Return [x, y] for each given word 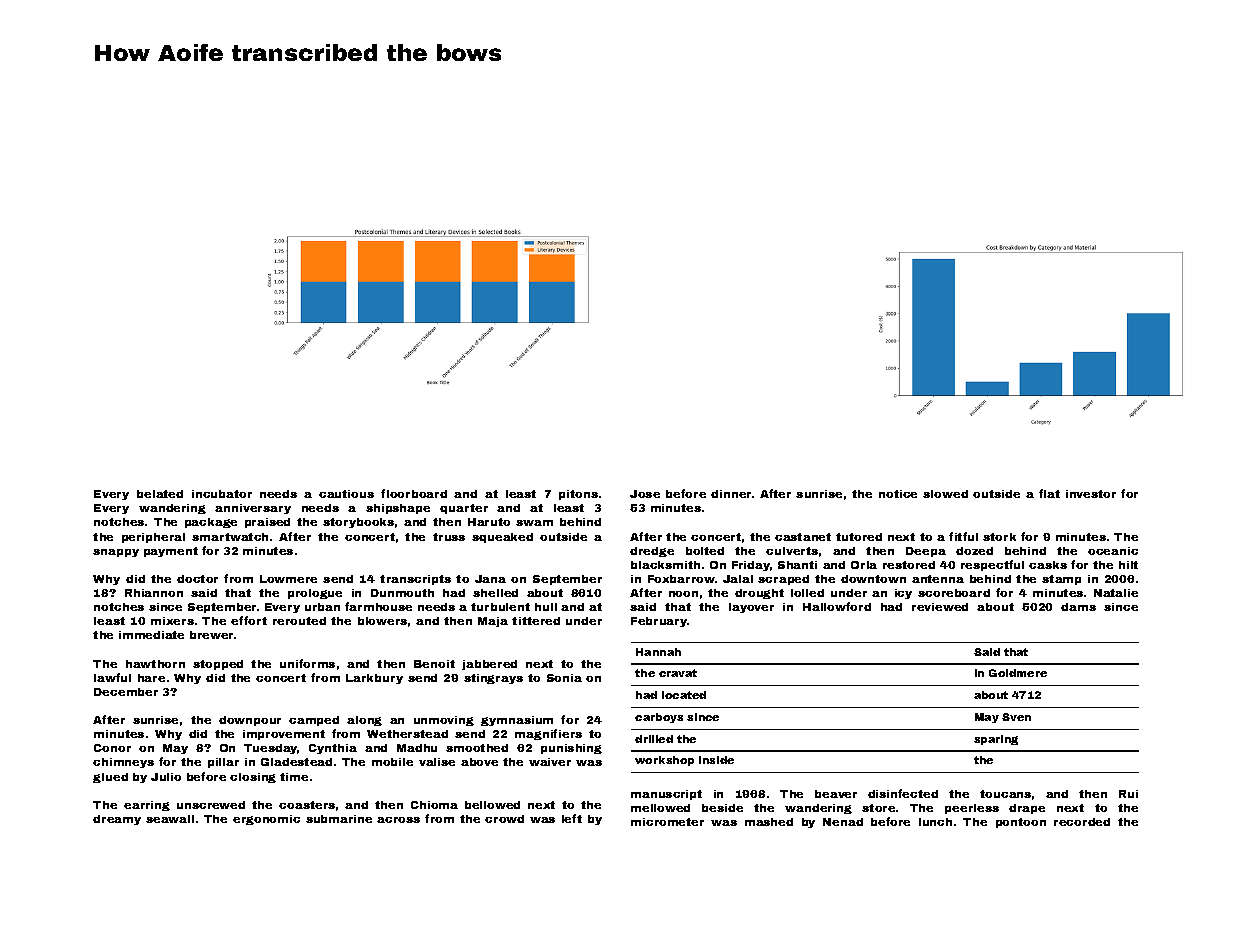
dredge [652, 552]
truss [449, 537]
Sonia [564, 678]
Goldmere [1018, 673]
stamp [1061, 580]
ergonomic [266, 820]
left [572, 818]
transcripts [415, 580]
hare [151, 678]
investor [1091, 494]
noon [683, 594]
